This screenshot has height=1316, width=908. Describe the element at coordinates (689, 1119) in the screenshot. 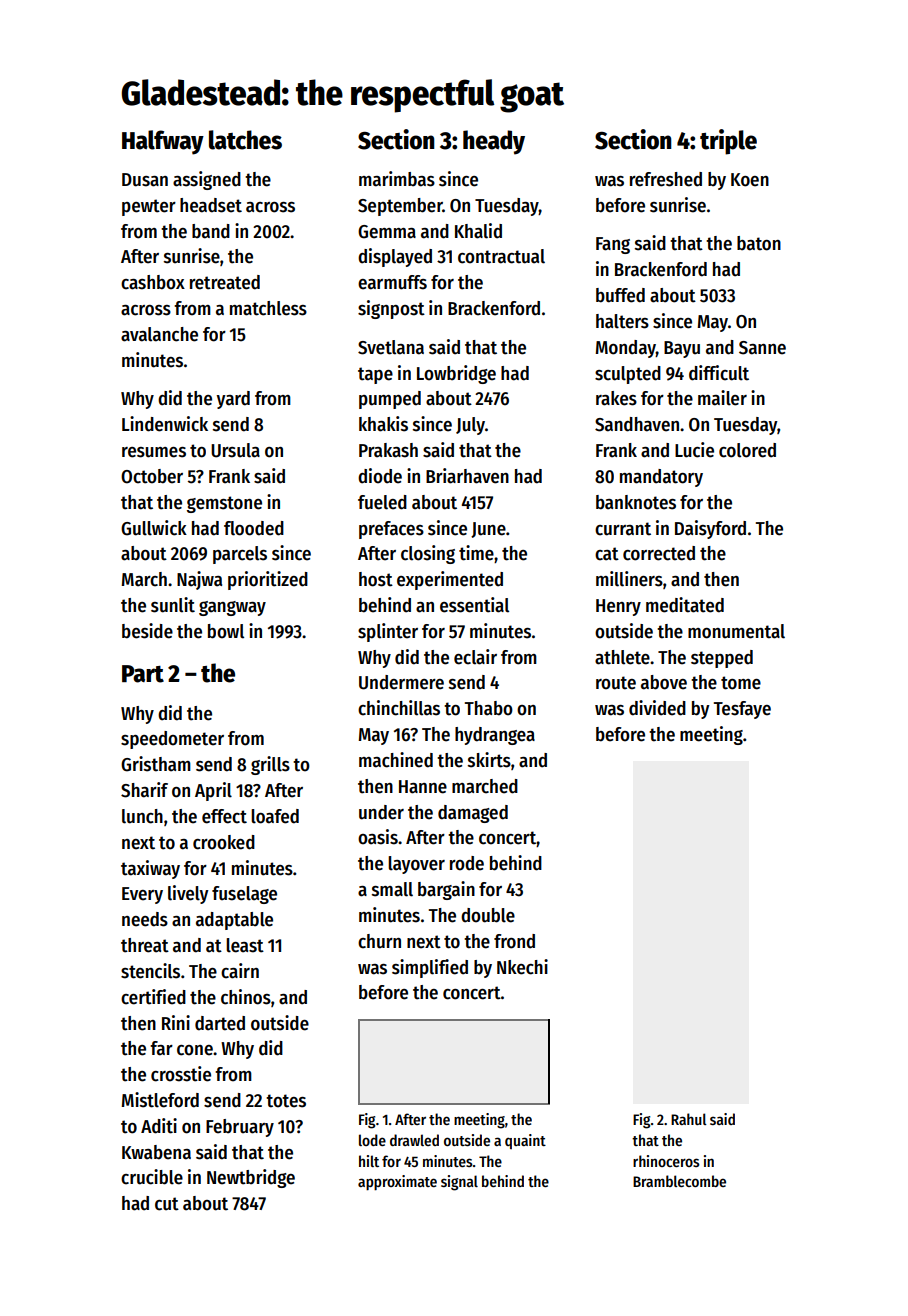

I see `Rahul` at that location.
